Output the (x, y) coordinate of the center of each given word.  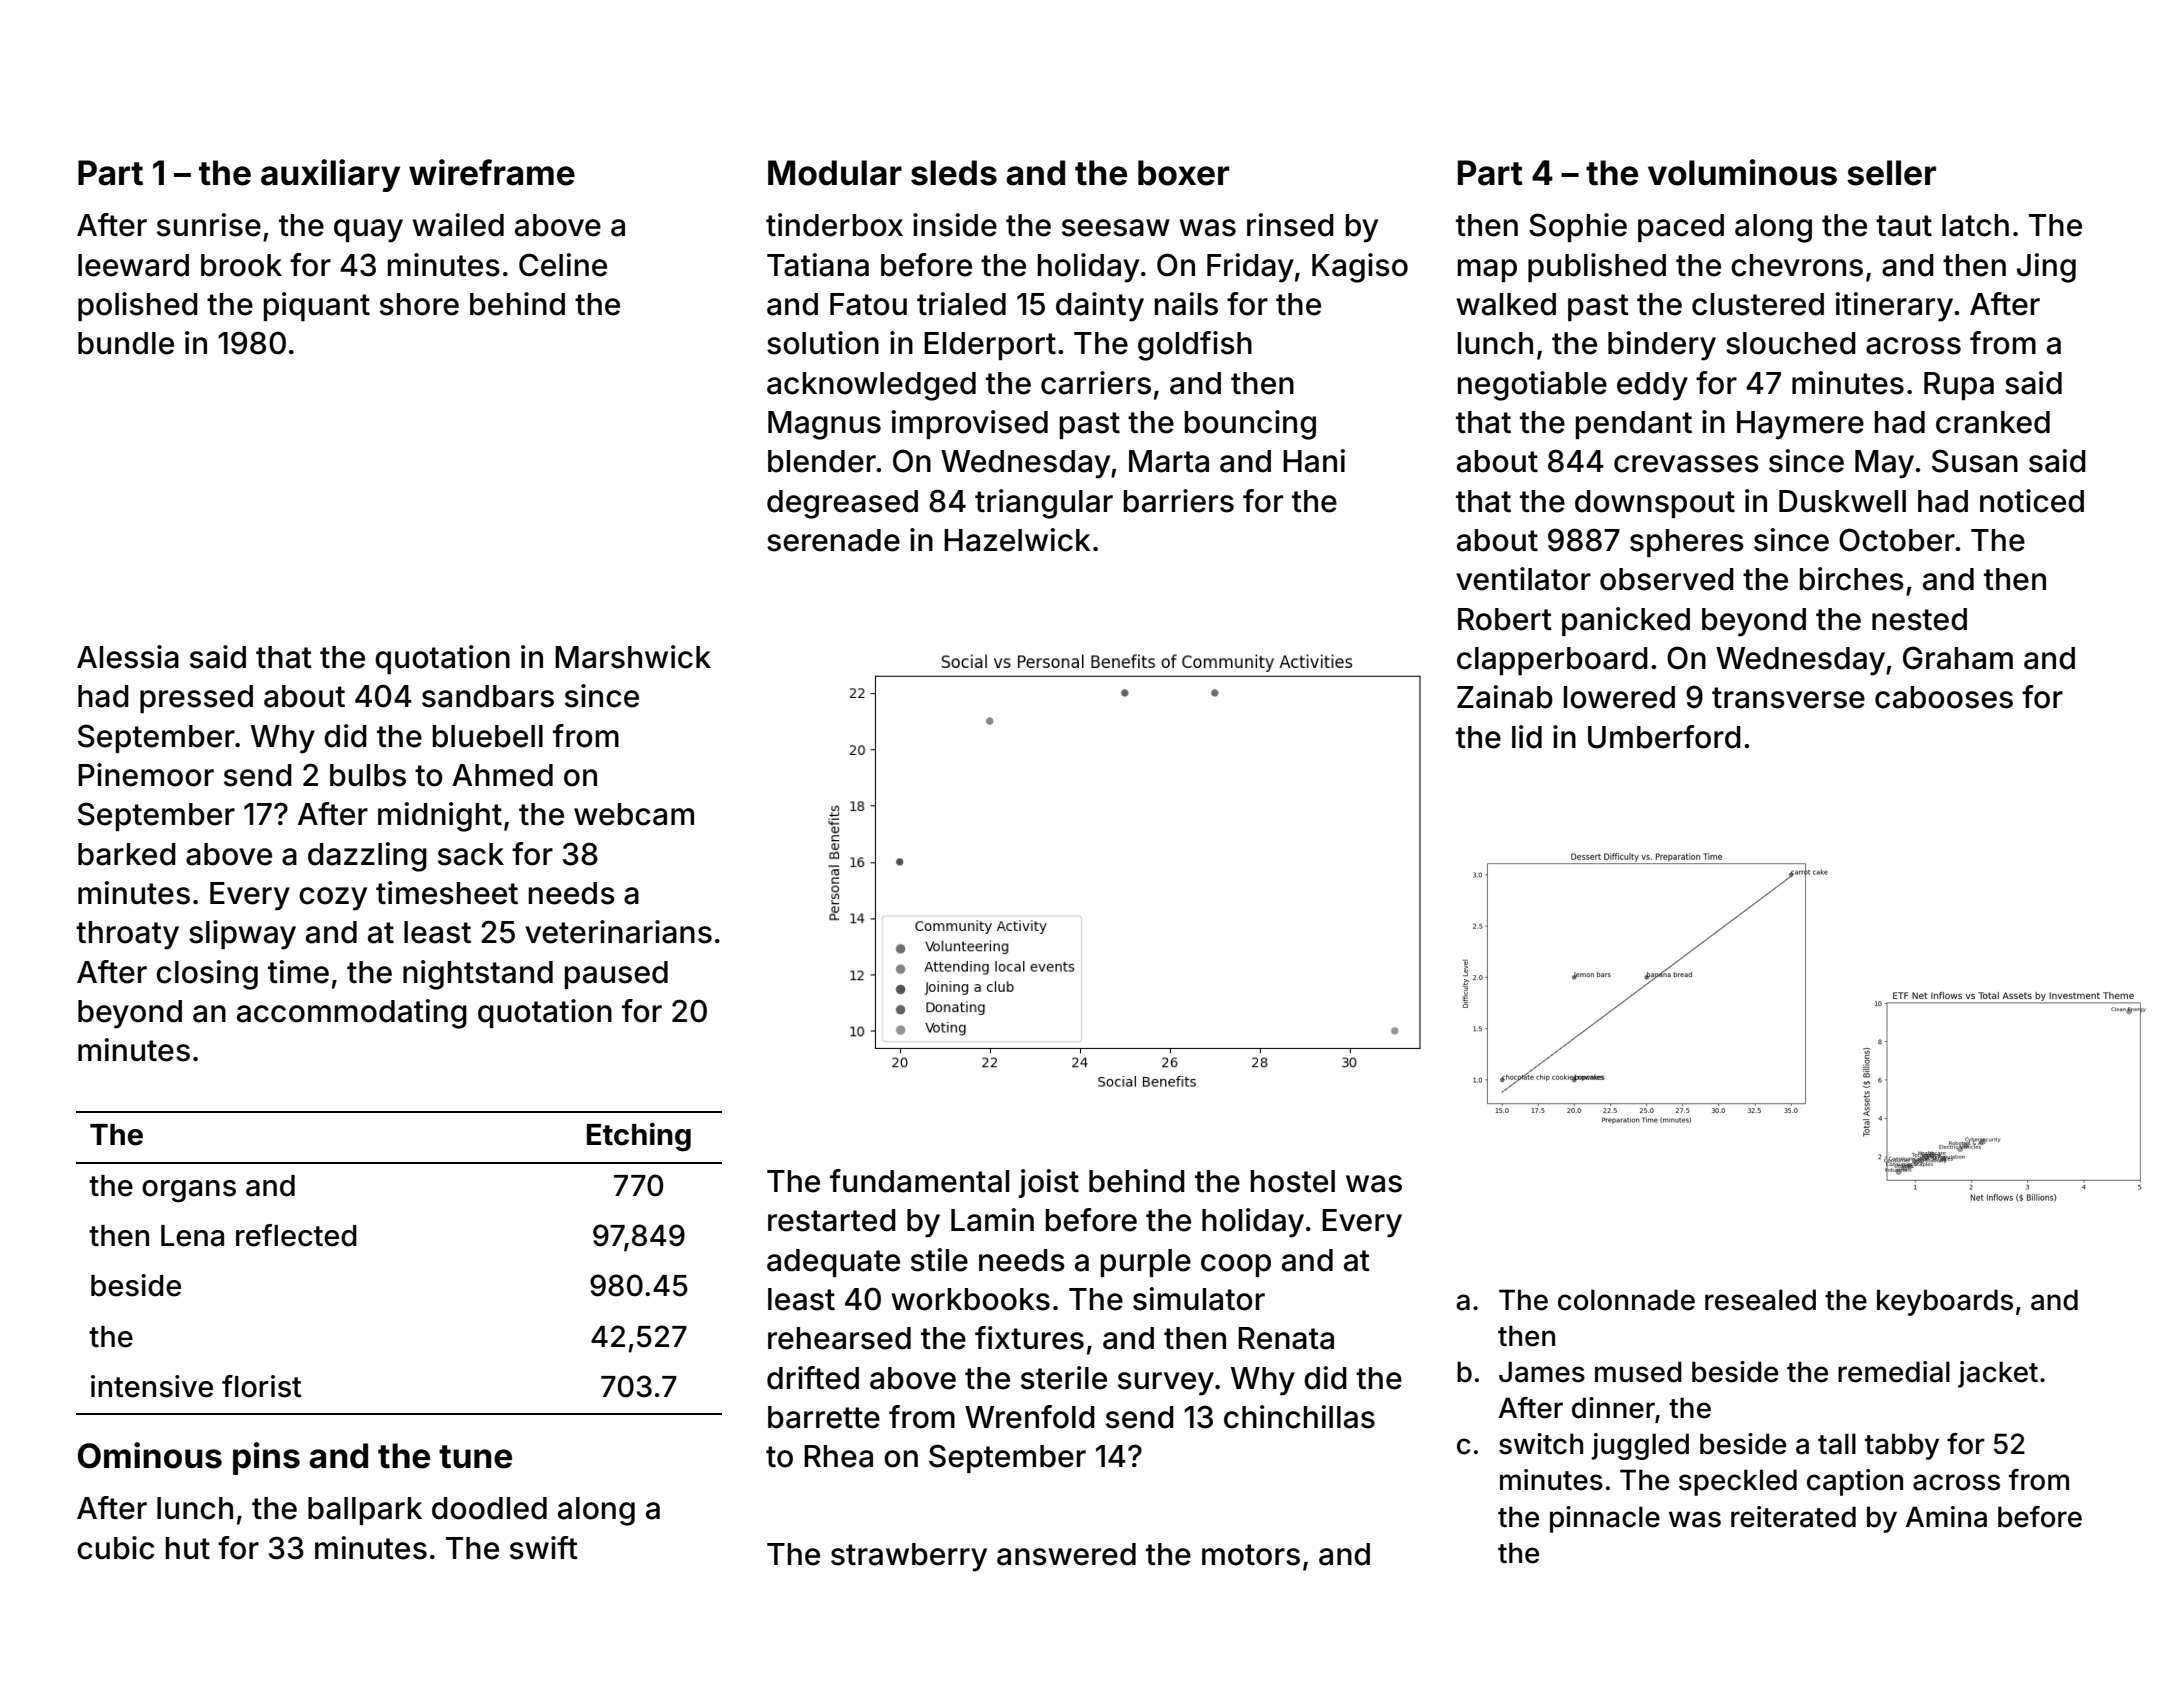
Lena (192, 1236)
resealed (1760, 1300)
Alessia (128, 657)
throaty (127, 935)
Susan (1975, 461)
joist (1048, 1183)
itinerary (1894, 307)
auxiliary (330, 175)
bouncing (1250, 425)
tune (475, 1457)
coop (1236, 1265)
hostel (1293, 1181)
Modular (835, 173)
